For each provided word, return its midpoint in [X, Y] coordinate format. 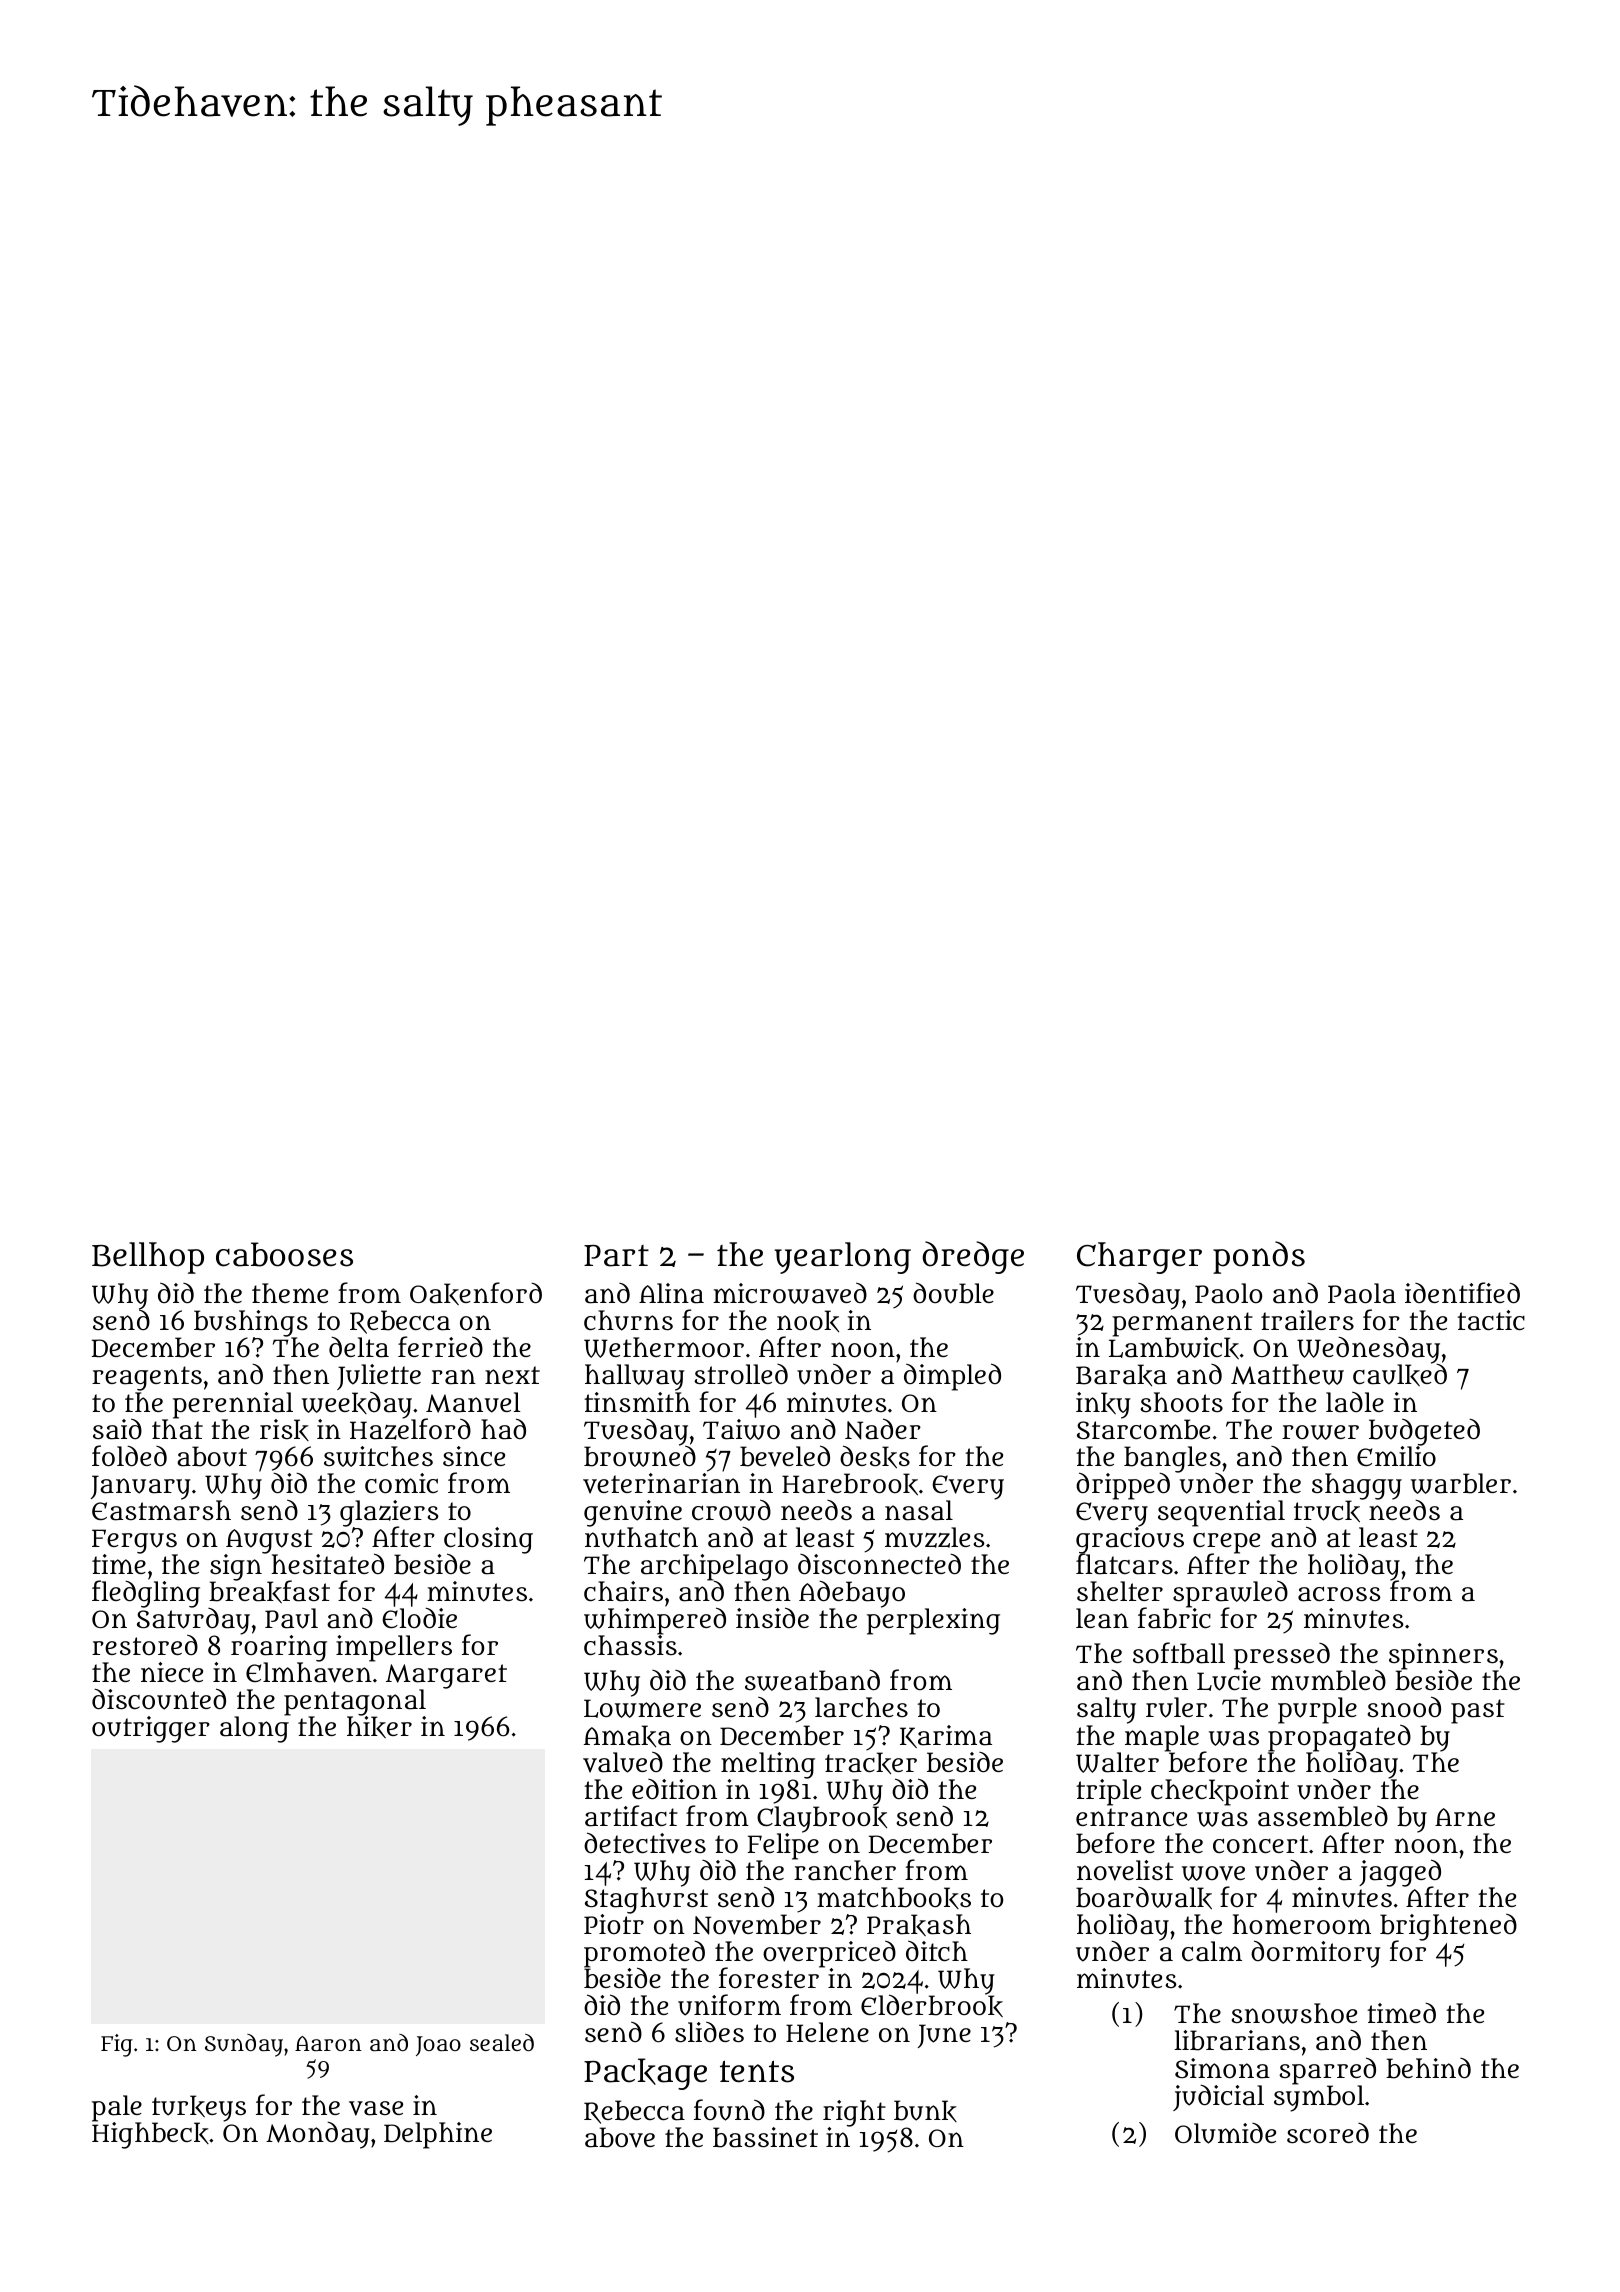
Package [645, 2074]
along [254, 1730]
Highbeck [150, 2136]
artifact [631, 1816]
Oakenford [476, 1293]
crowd [731, 1510]
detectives [645, 1843]
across [1339, 1594]
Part [616, 1256]
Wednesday [1368, 1351]
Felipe [783, 1846]
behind [1428, 2068]
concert [1260, 1844]
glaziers [389, 1513]
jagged [1400, 1873]
